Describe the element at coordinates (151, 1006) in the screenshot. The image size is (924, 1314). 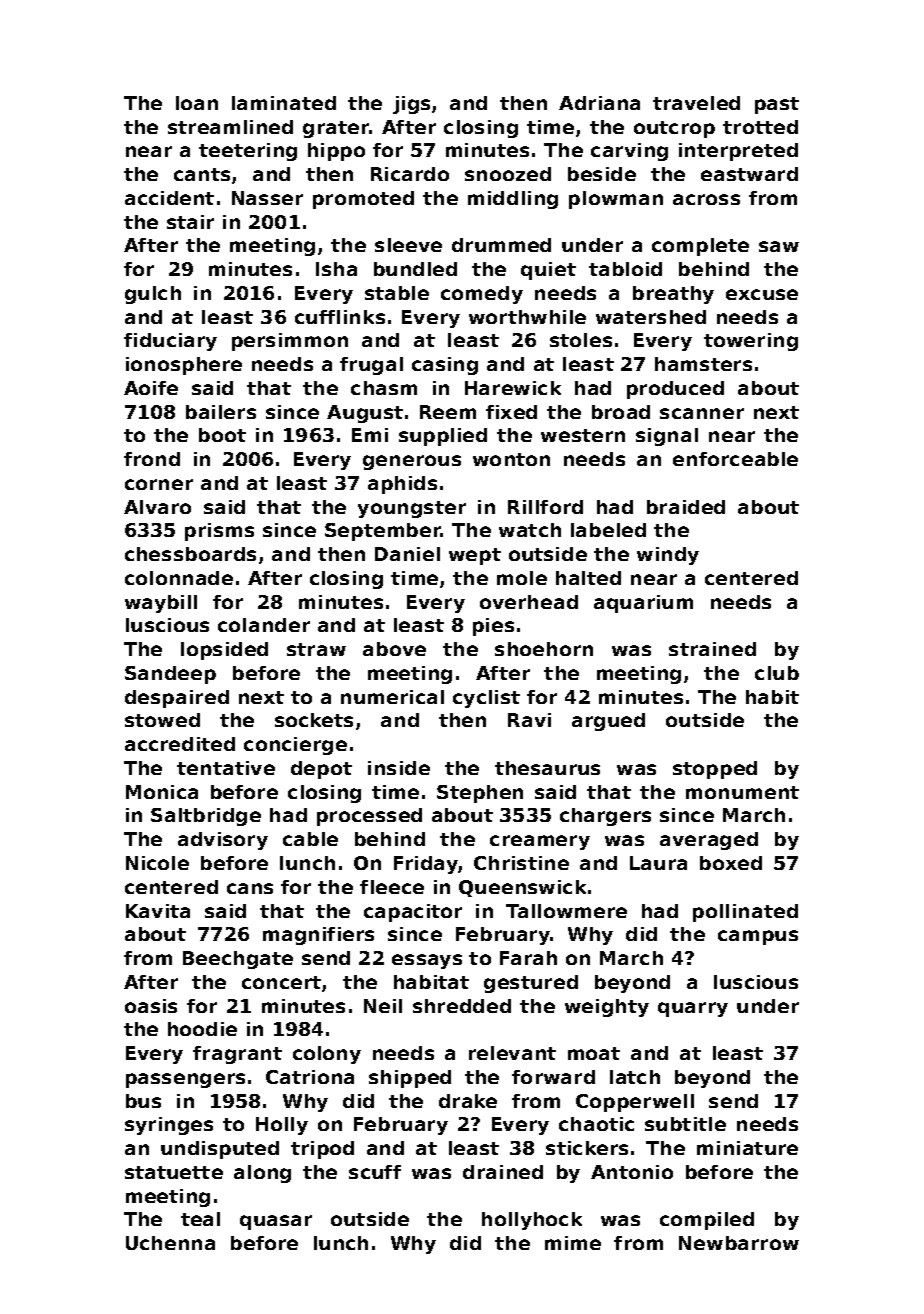
I see `oasis` at that location.
